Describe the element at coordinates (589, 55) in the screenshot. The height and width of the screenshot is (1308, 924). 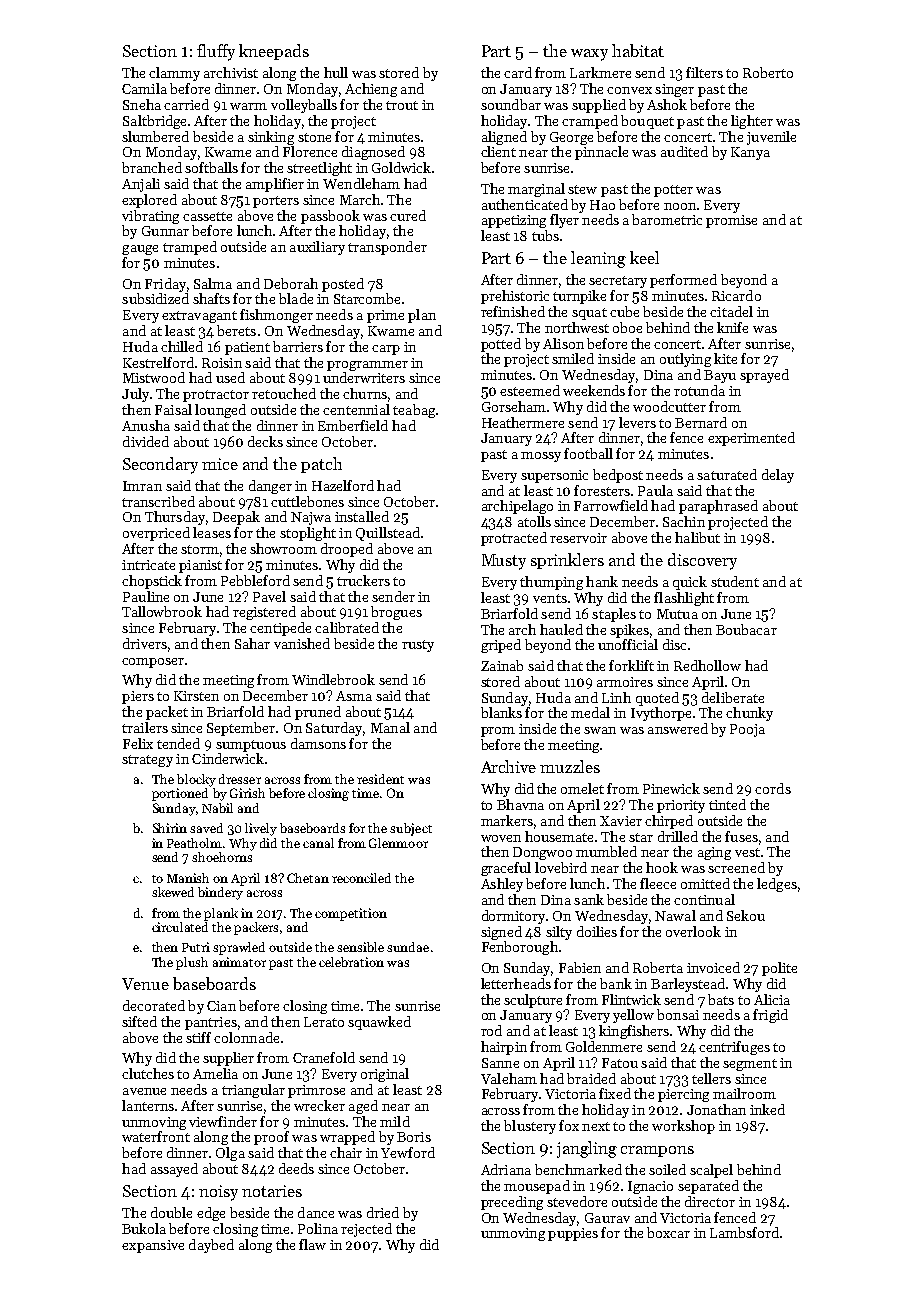
I see `waxy` at that location.
